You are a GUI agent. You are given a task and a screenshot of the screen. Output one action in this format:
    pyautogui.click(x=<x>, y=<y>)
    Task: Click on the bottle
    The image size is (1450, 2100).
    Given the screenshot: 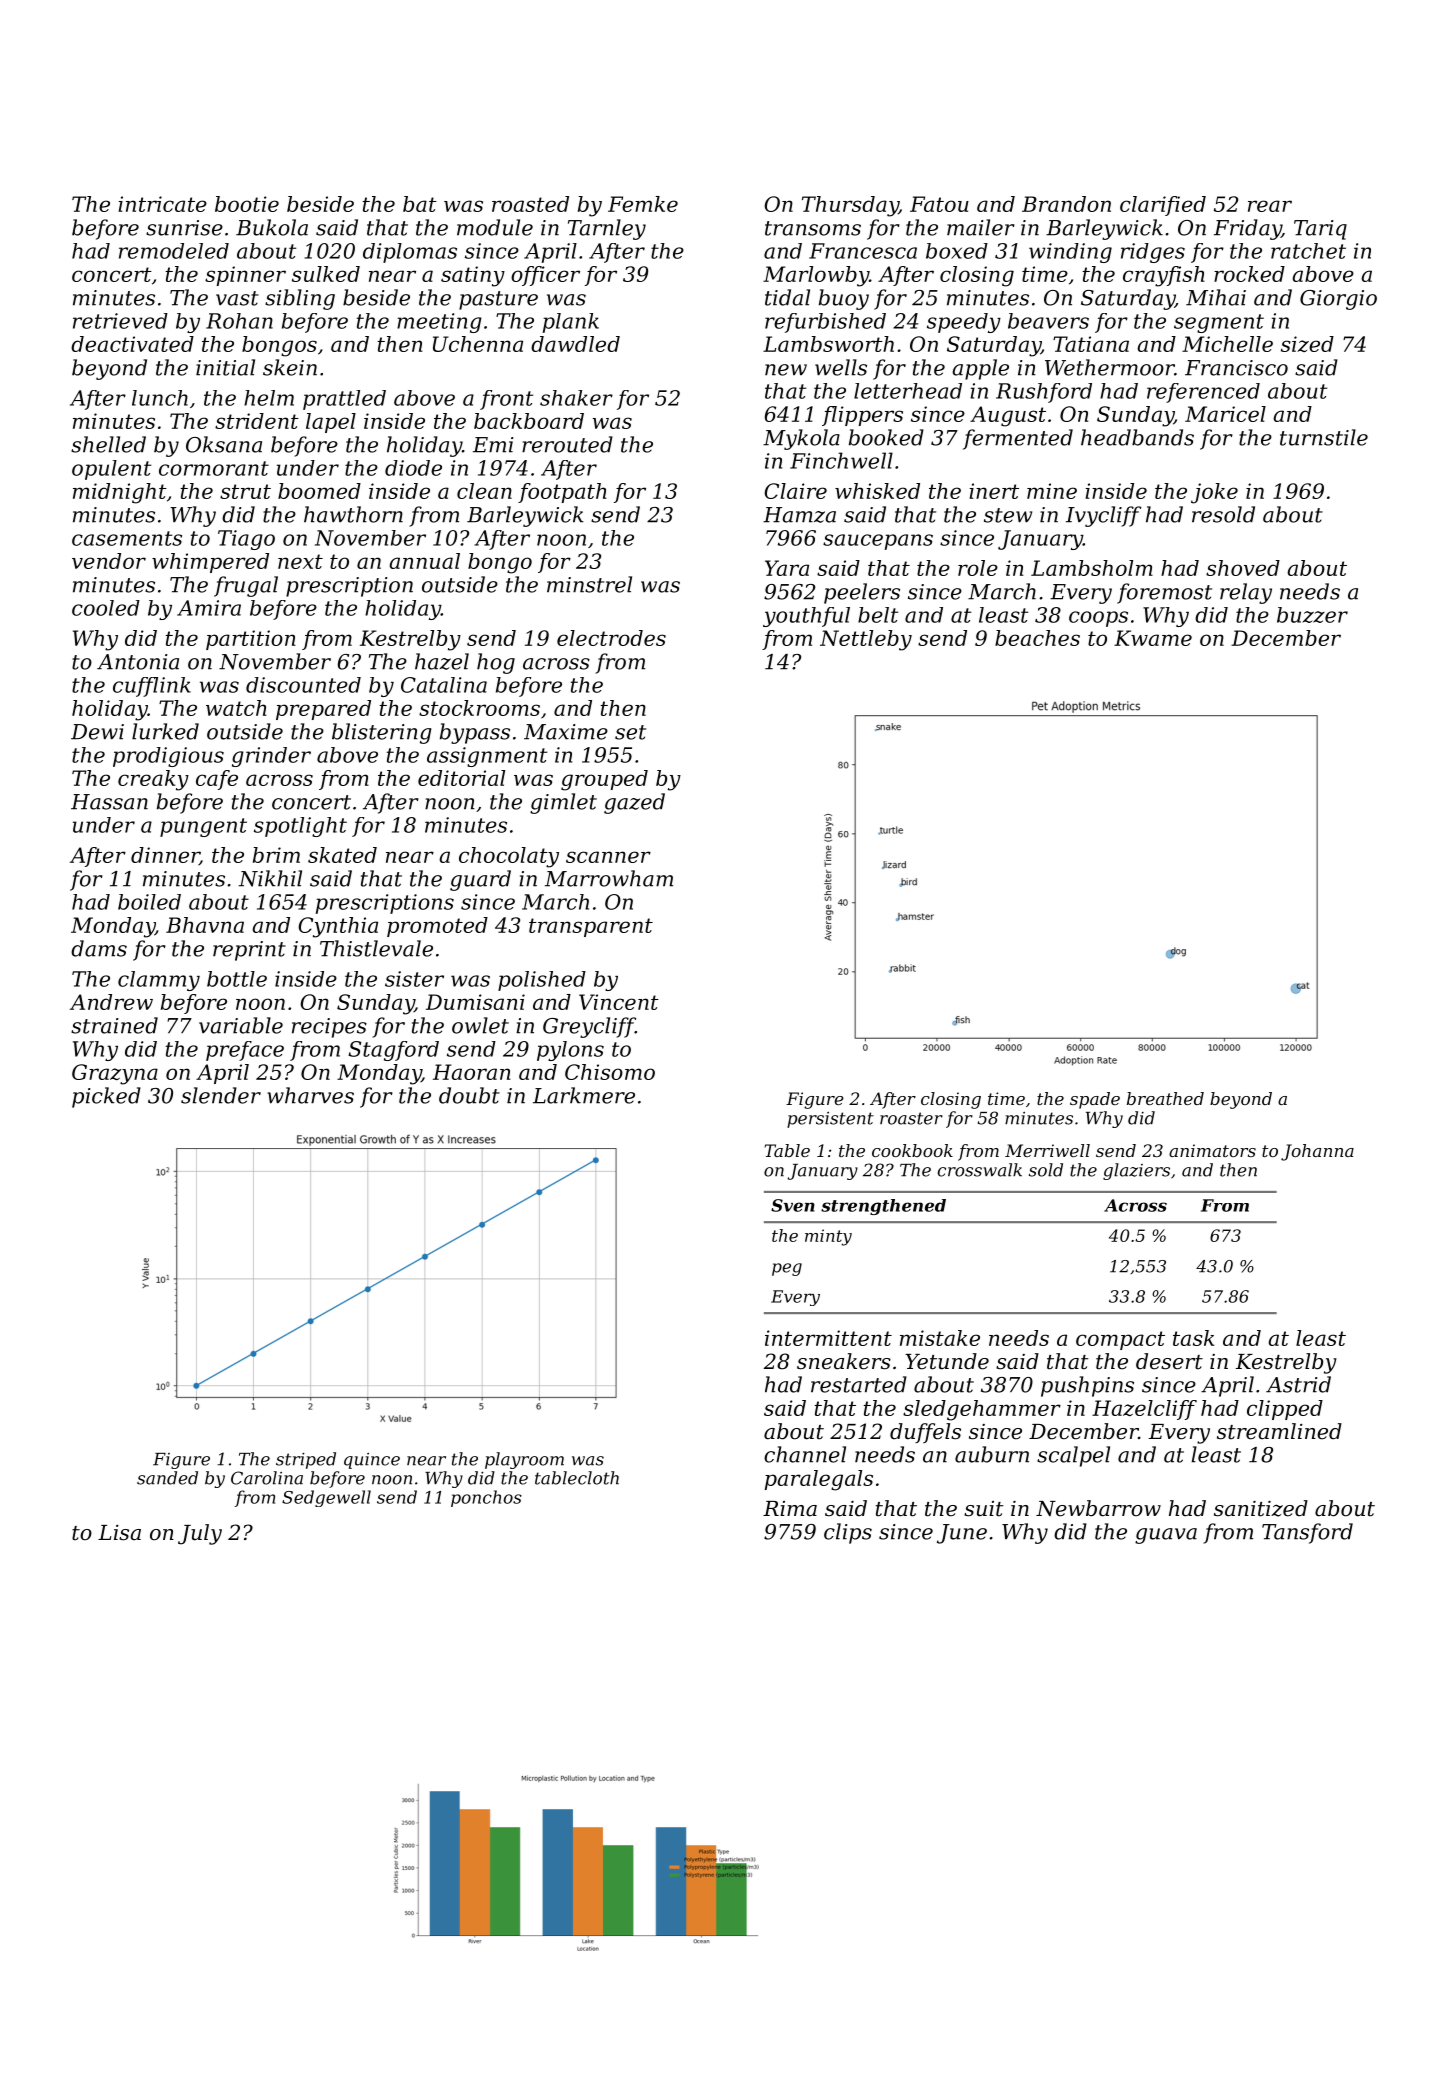 What is the action you would take?
    pyautogui.click(x=237, y=979)
